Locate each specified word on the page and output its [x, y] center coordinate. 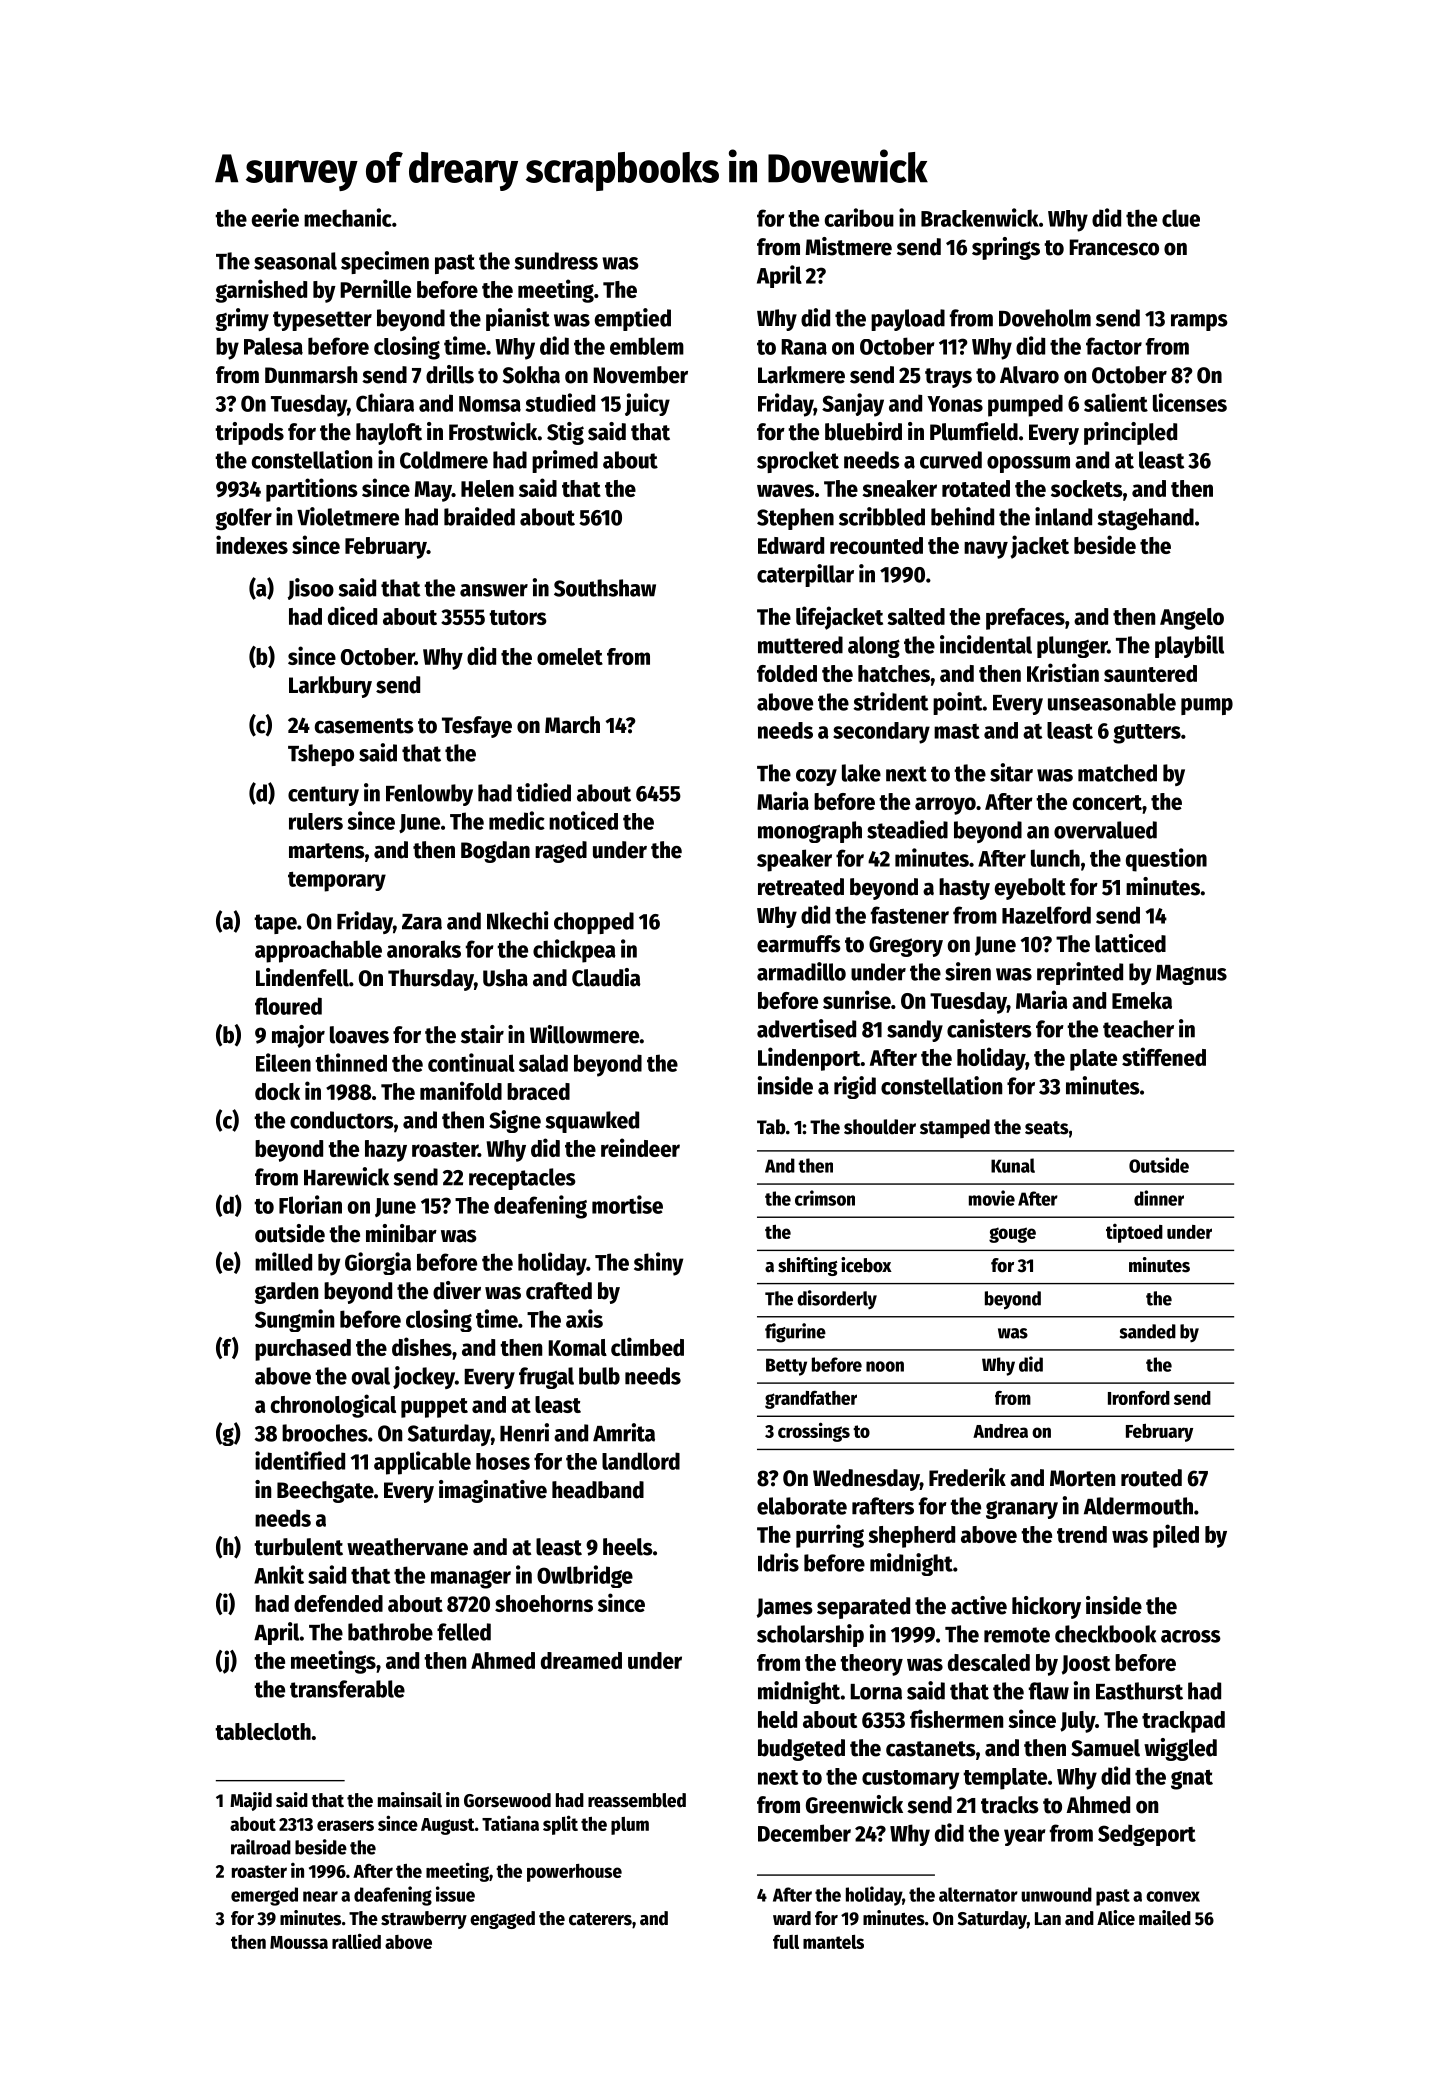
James [785, 1608]
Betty [786, 1367]
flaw [1049, 1691]
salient [1116, 402]
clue [1181, 218]
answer [494, 590]
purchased [303, 1350]
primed [565, 461]
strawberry [424, 1920]
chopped [594, 923]
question [1166, 860]
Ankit [279, 1574]
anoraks [424, 949]
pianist [518, 319]
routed [1151, 1478]
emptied [633, 319]
